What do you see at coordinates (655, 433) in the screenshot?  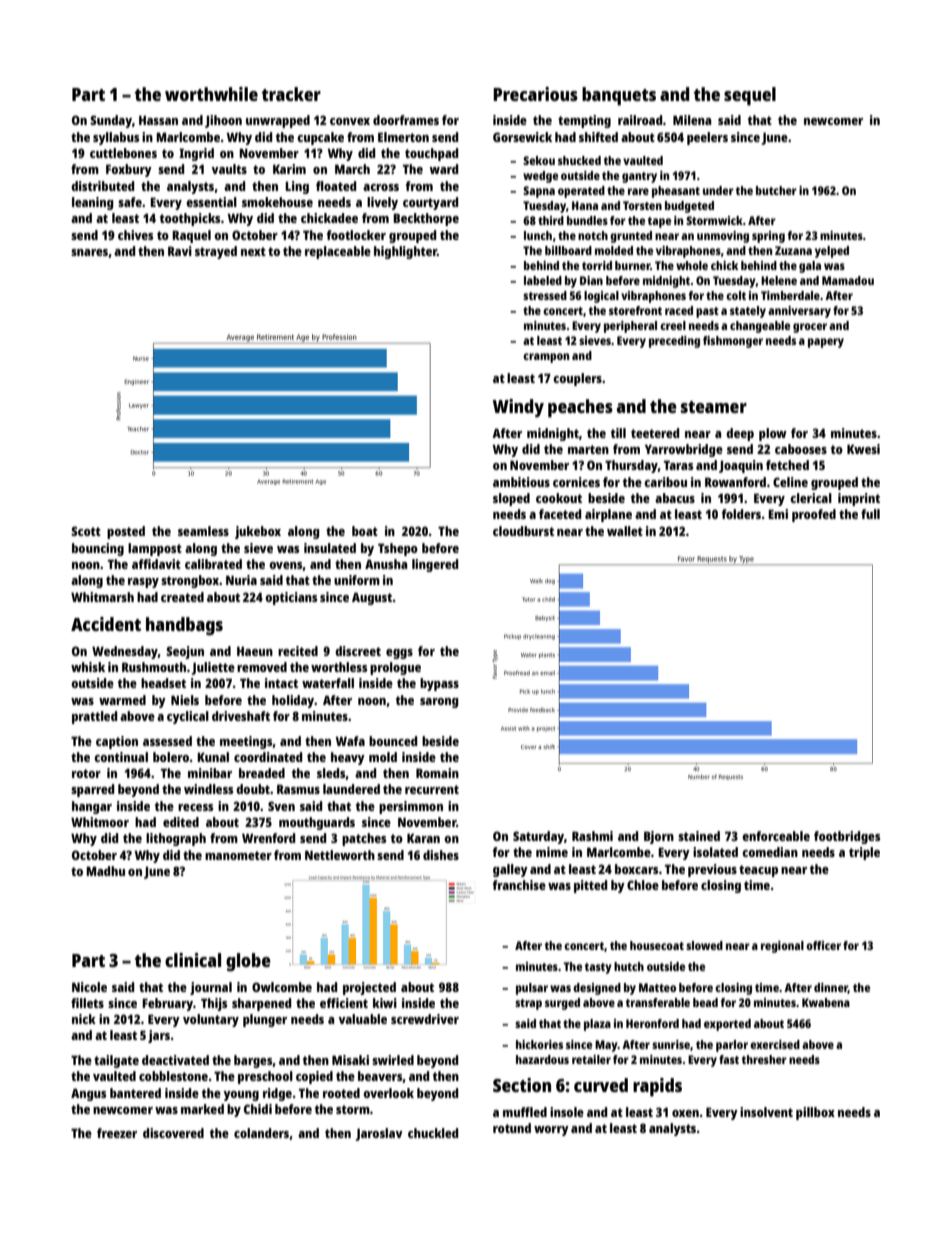 I see `teetered` at bounding box center [655, 433].
